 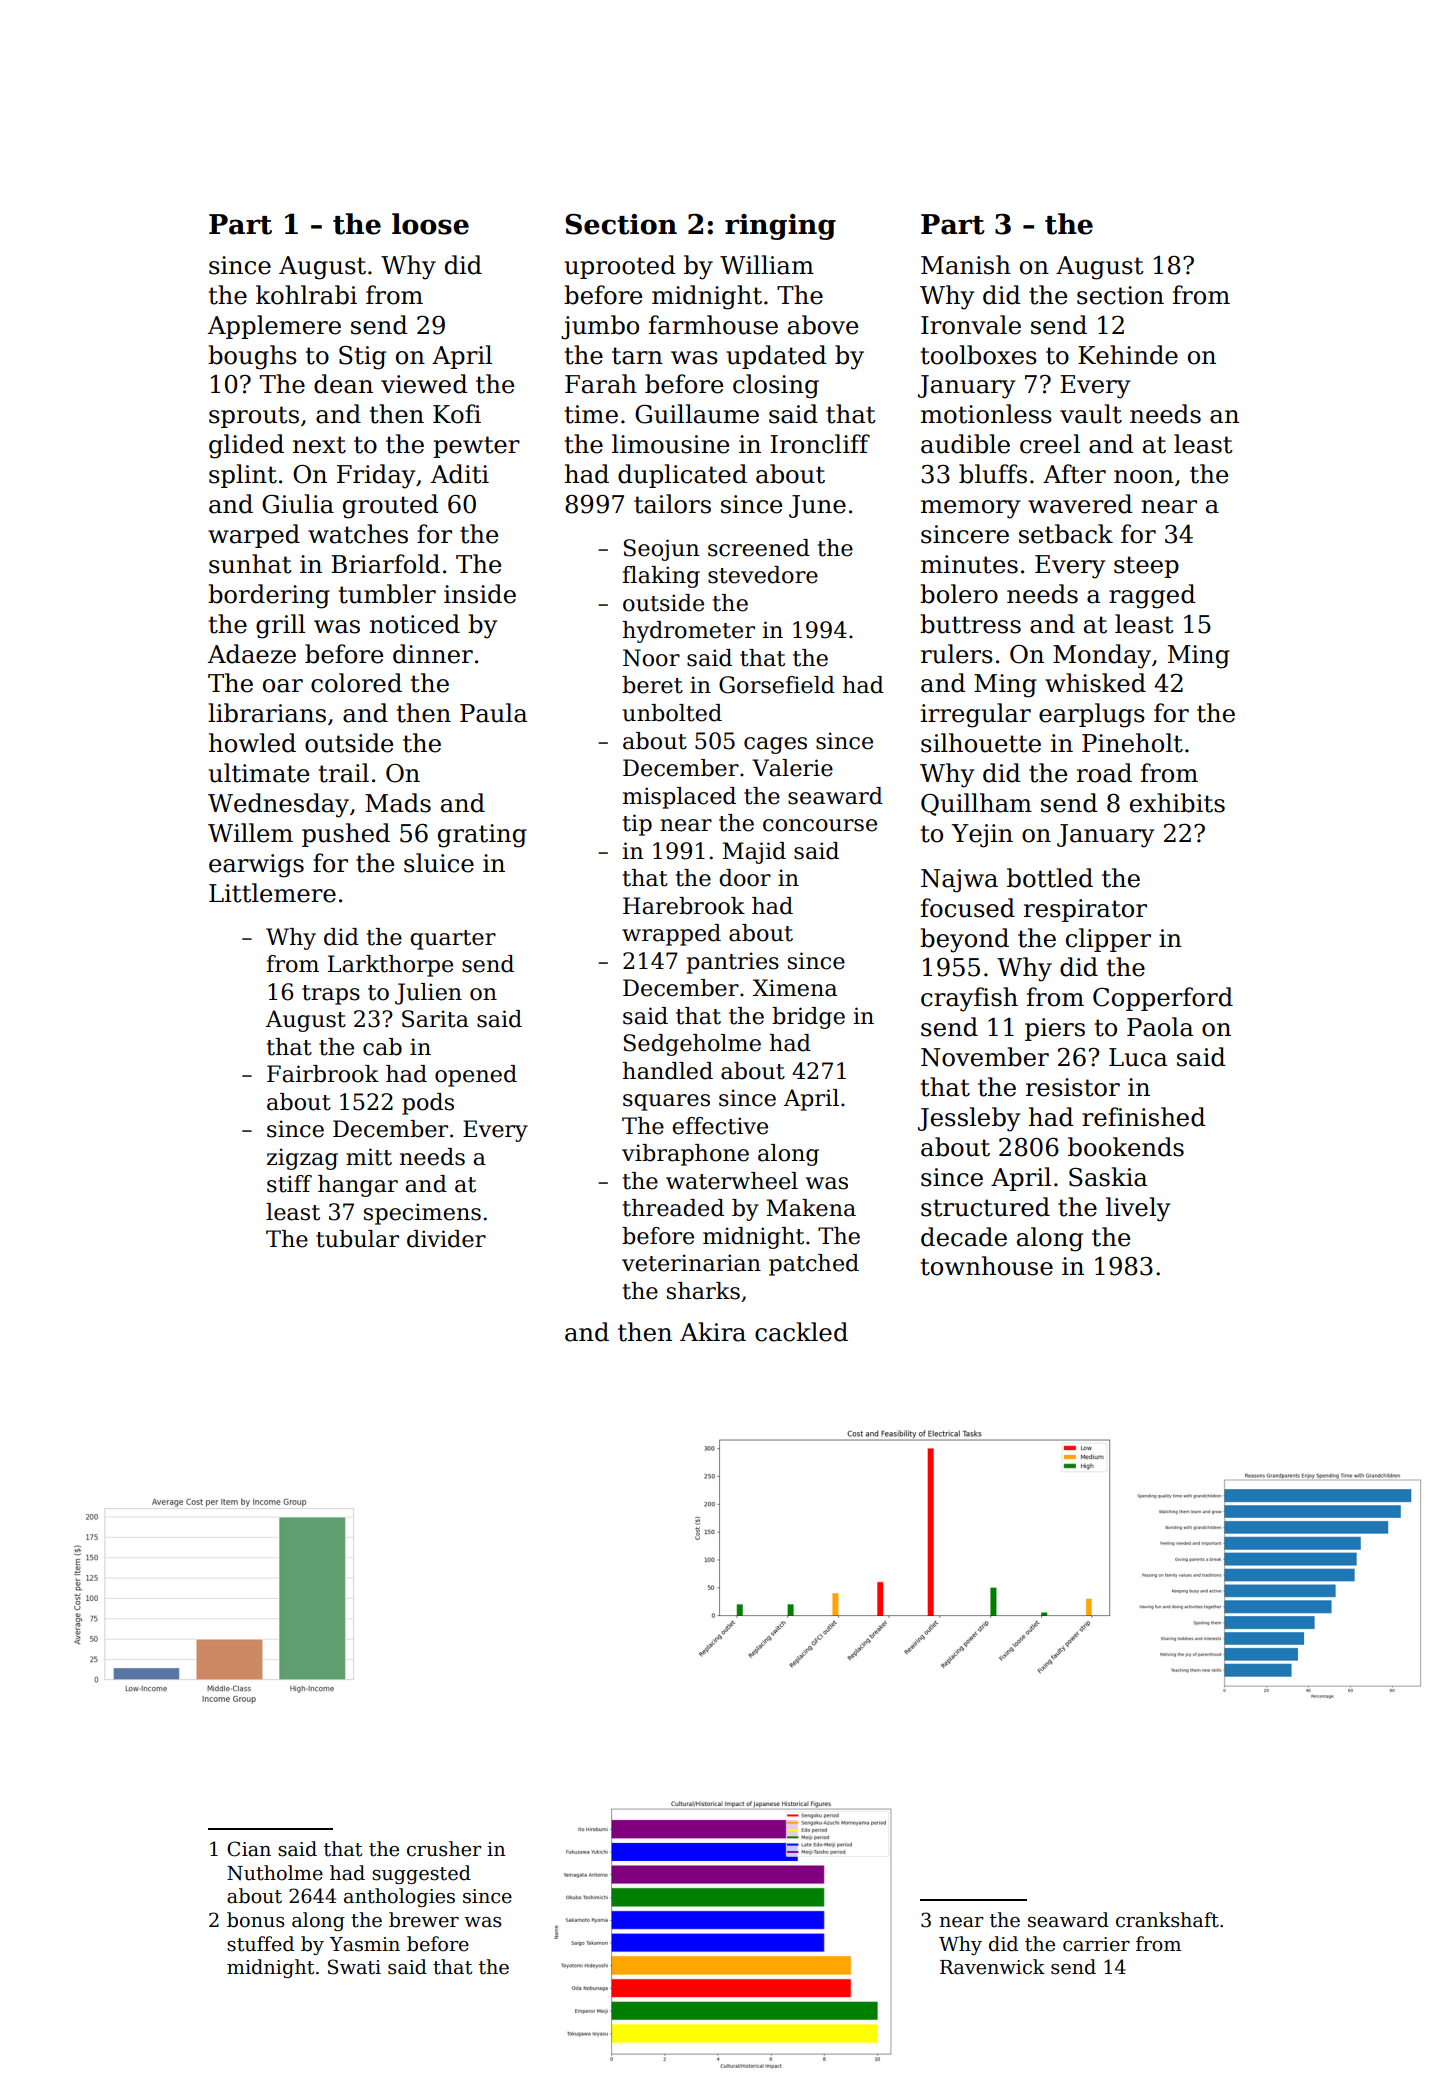 I want to click on opened, so click(x=476, y=1076).
